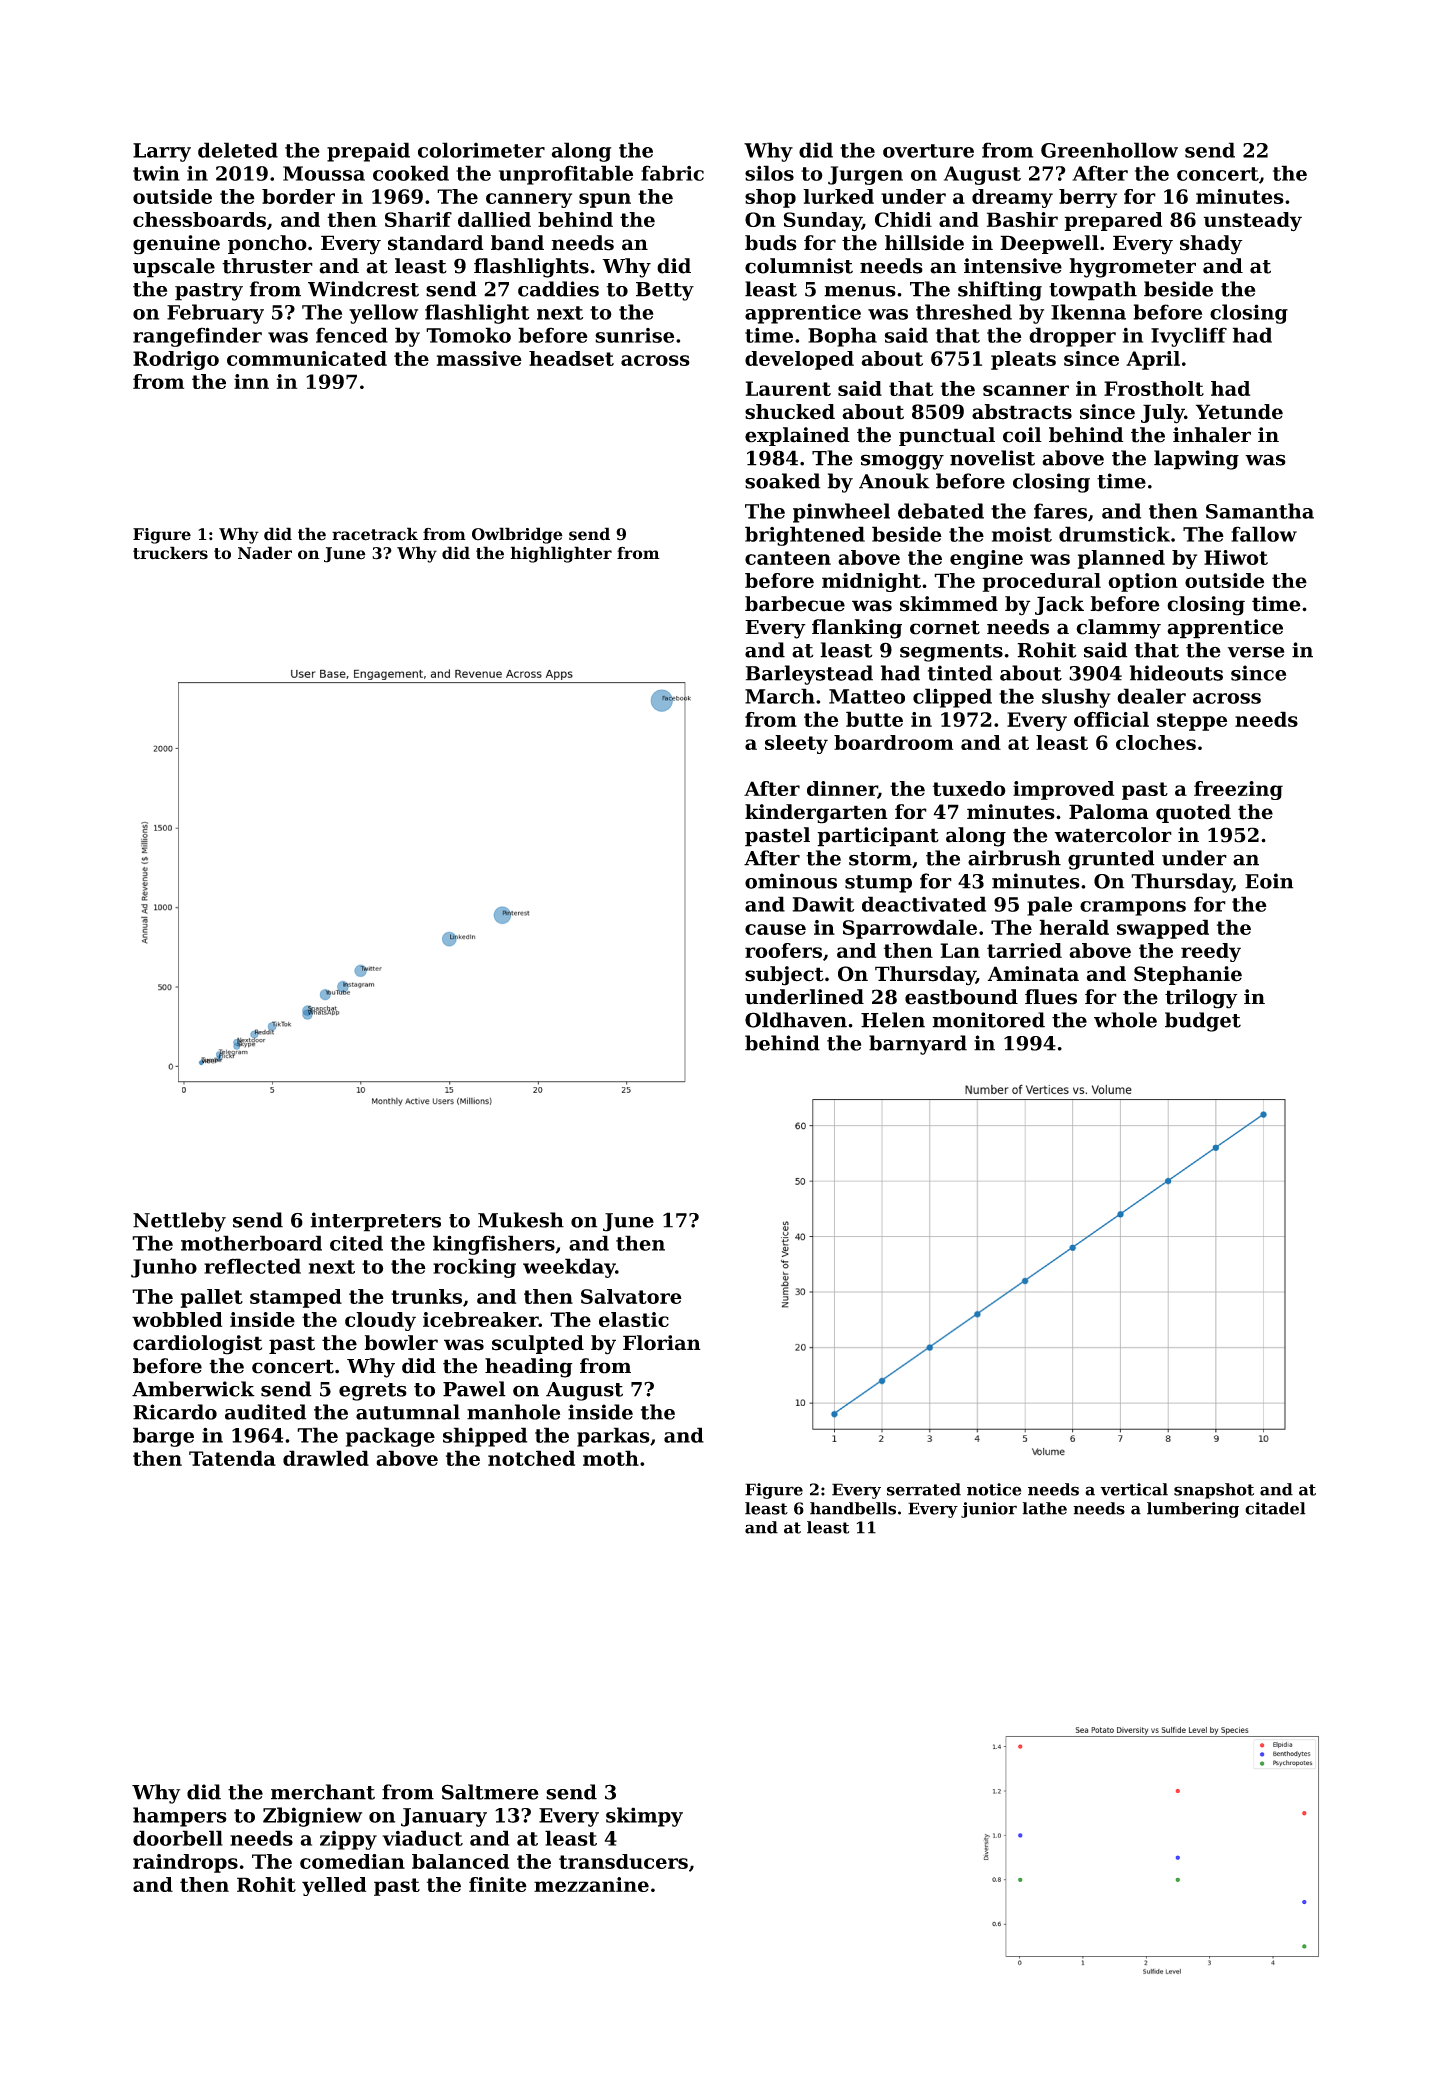 This page has width=1450, height=2100. What do you see at coordinates (179, 1222) in the page?
I see `Nettleby` at bounding box center [179, 1222].
